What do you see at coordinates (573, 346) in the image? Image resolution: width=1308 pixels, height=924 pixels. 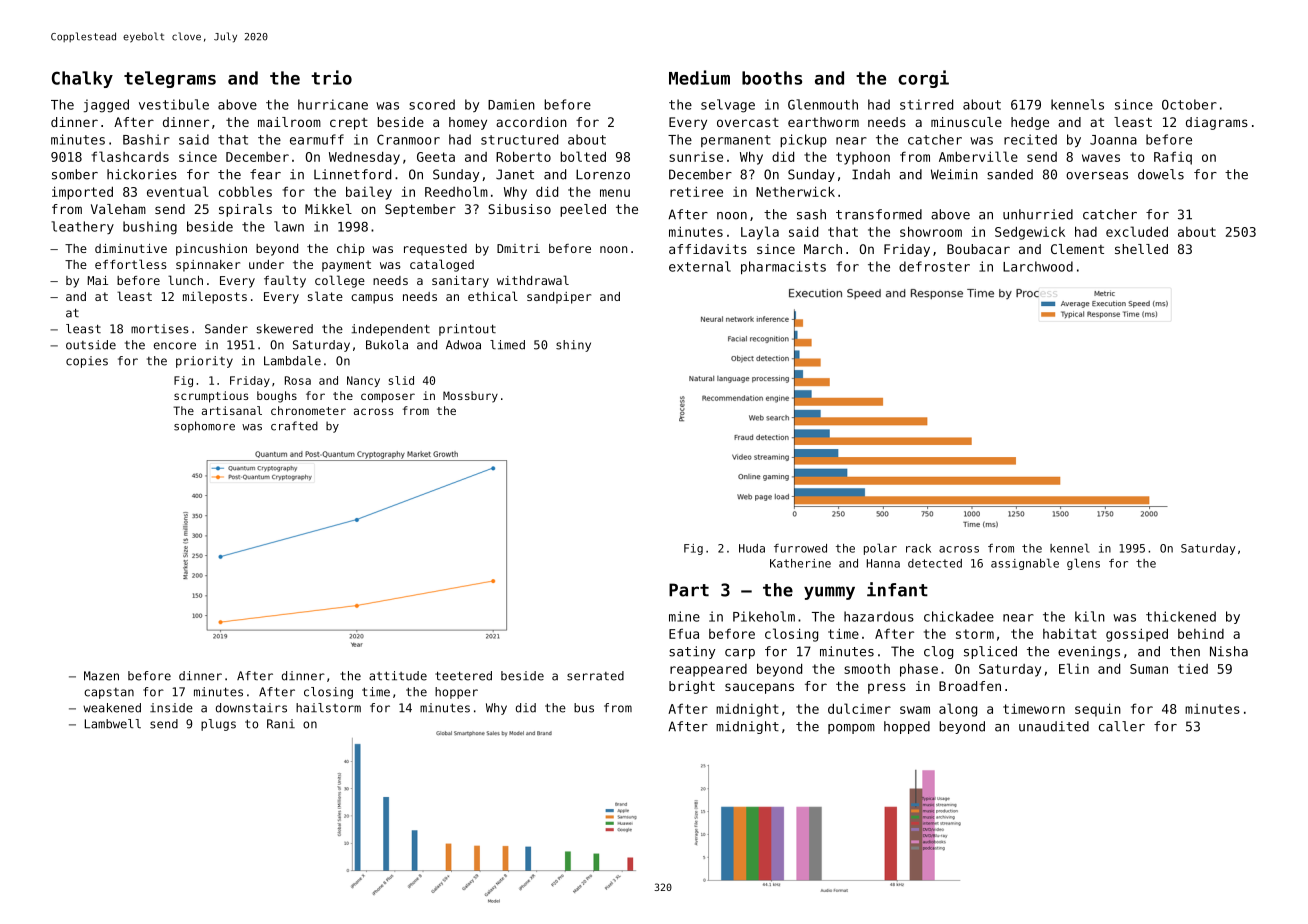 I see `shiny` at bounding box center [573, 346].
